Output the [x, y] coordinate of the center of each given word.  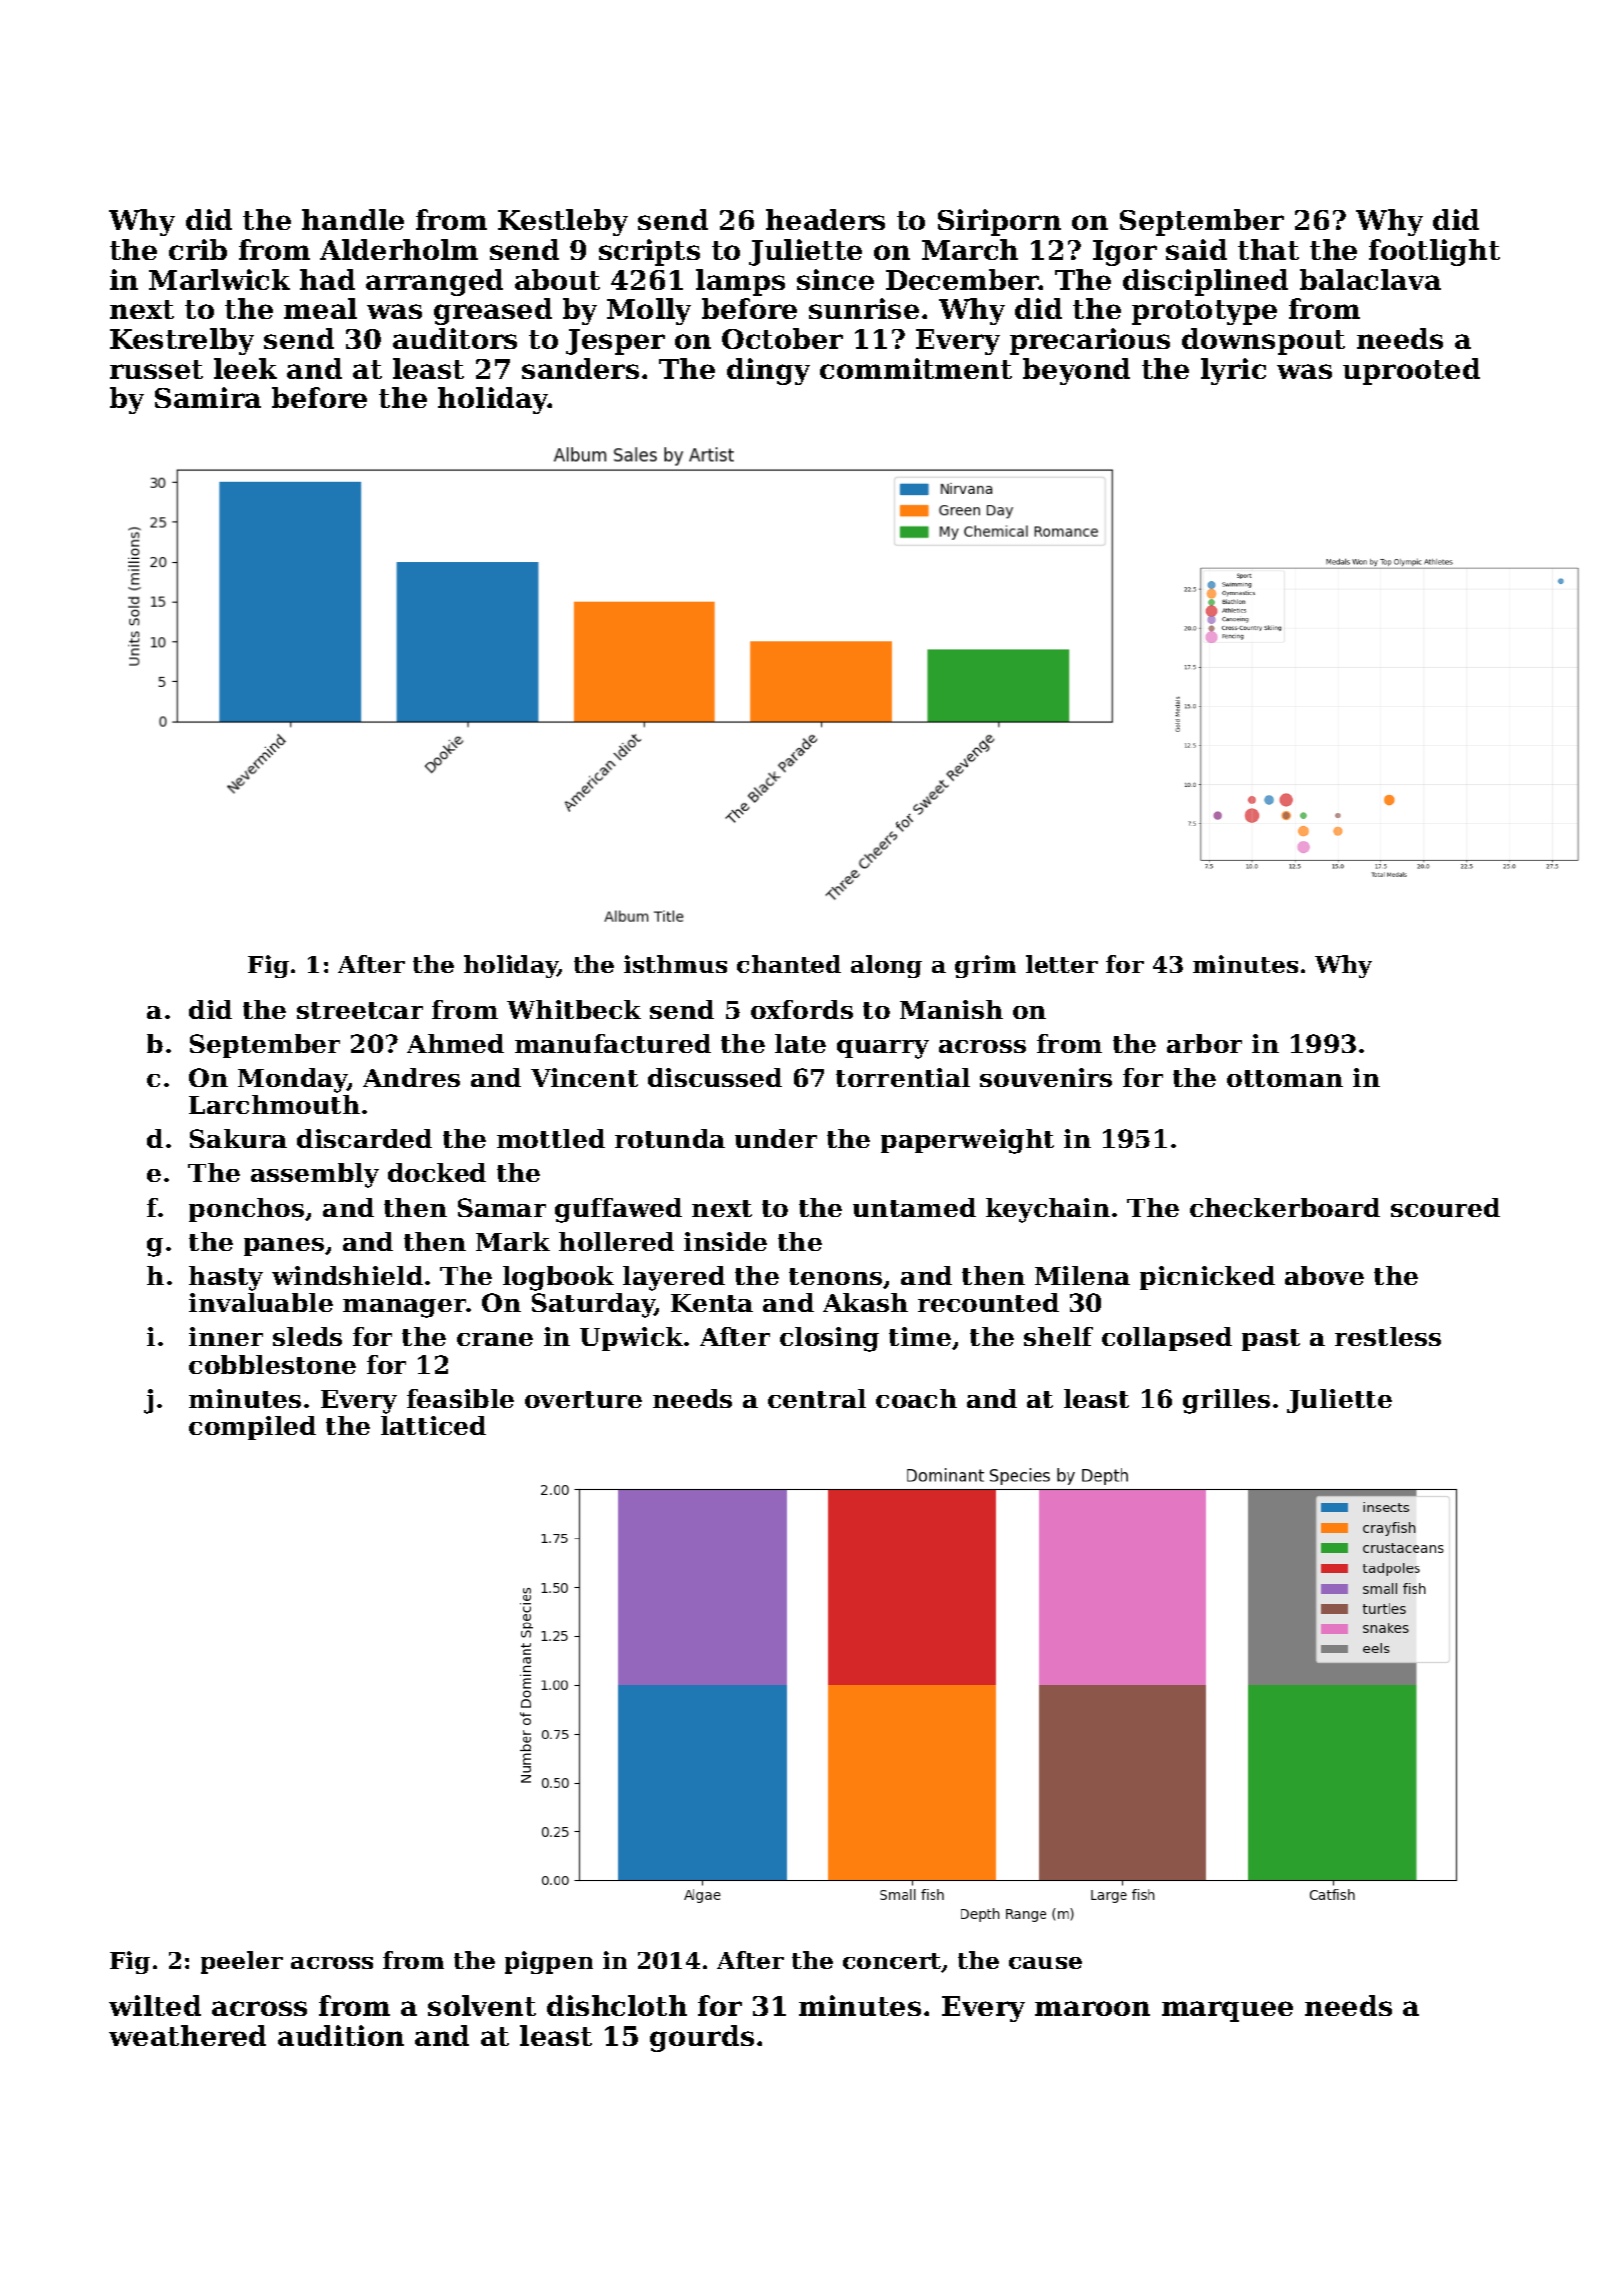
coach [916, 1398]
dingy [768, 371]
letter [1062, 964]
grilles [1226, 1401]
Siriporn [999, 222]
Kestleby [563, 222]
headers [825, 219]
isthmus [675, 964]
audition [341, 2035]
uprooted [1411, 371]
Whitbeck [574, 1009]
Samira [208, 397]
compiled [252, 1428]
